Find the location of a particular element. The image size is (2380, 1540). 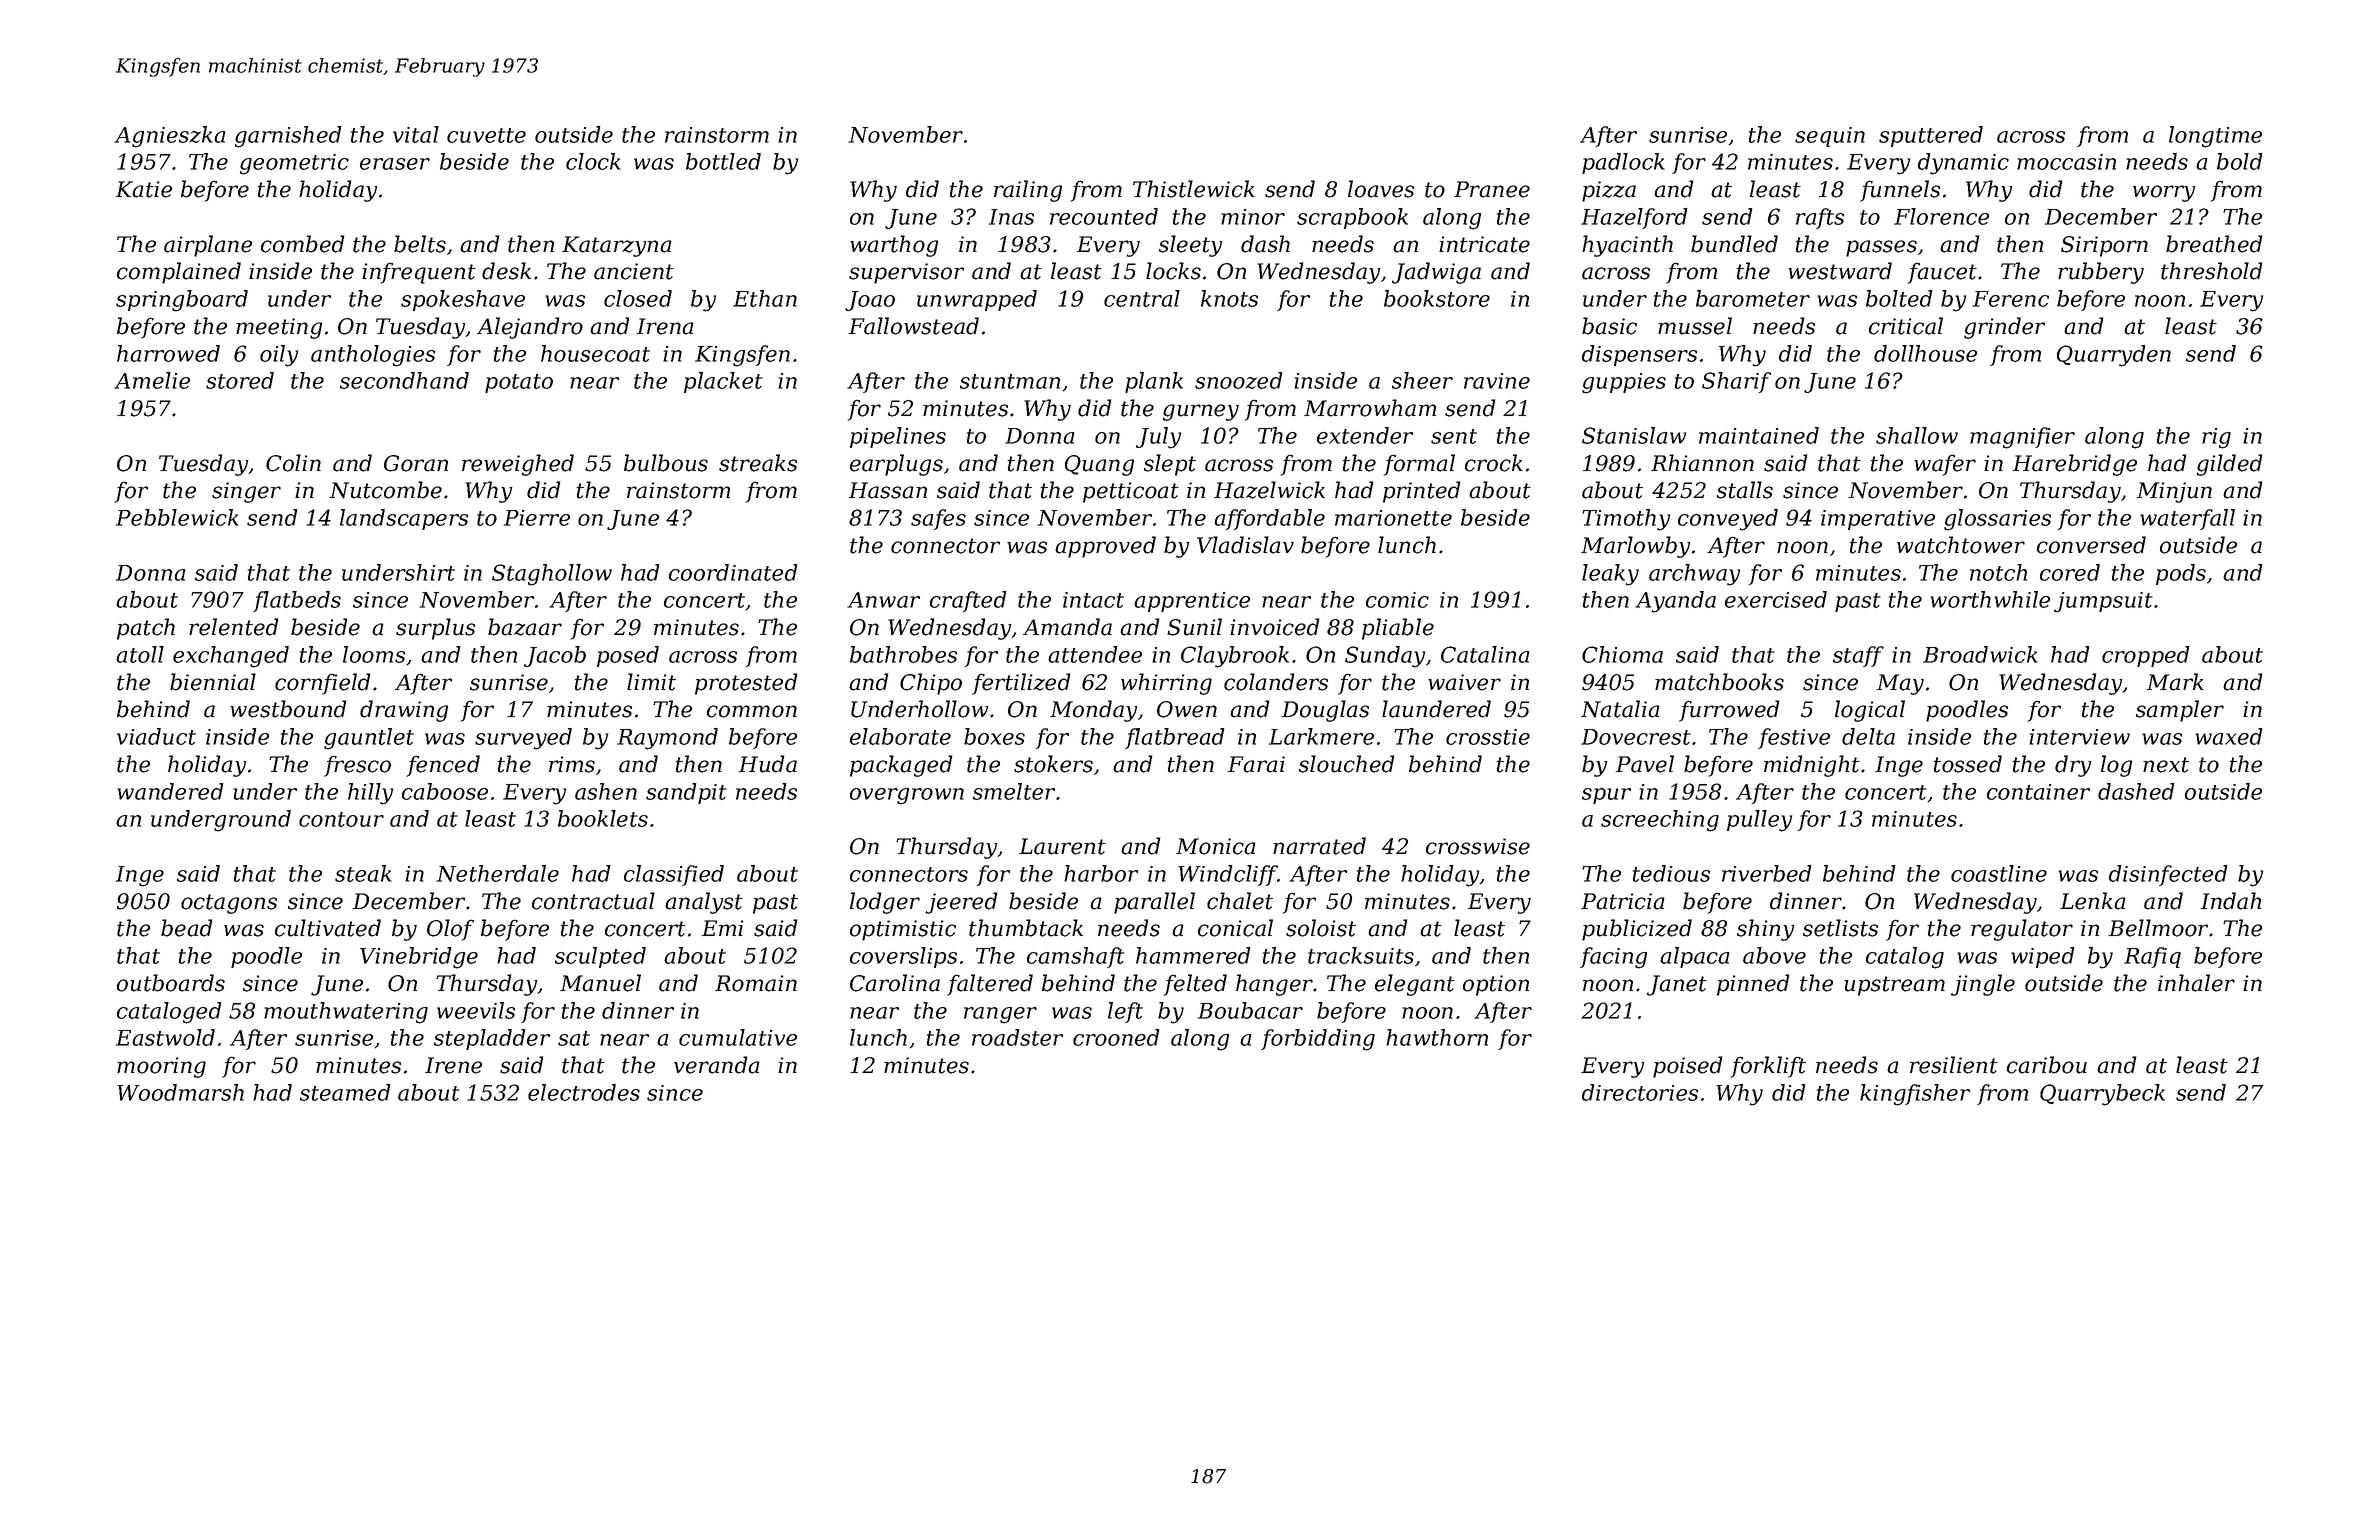

Indah is located at coordinates (2231, 901).
